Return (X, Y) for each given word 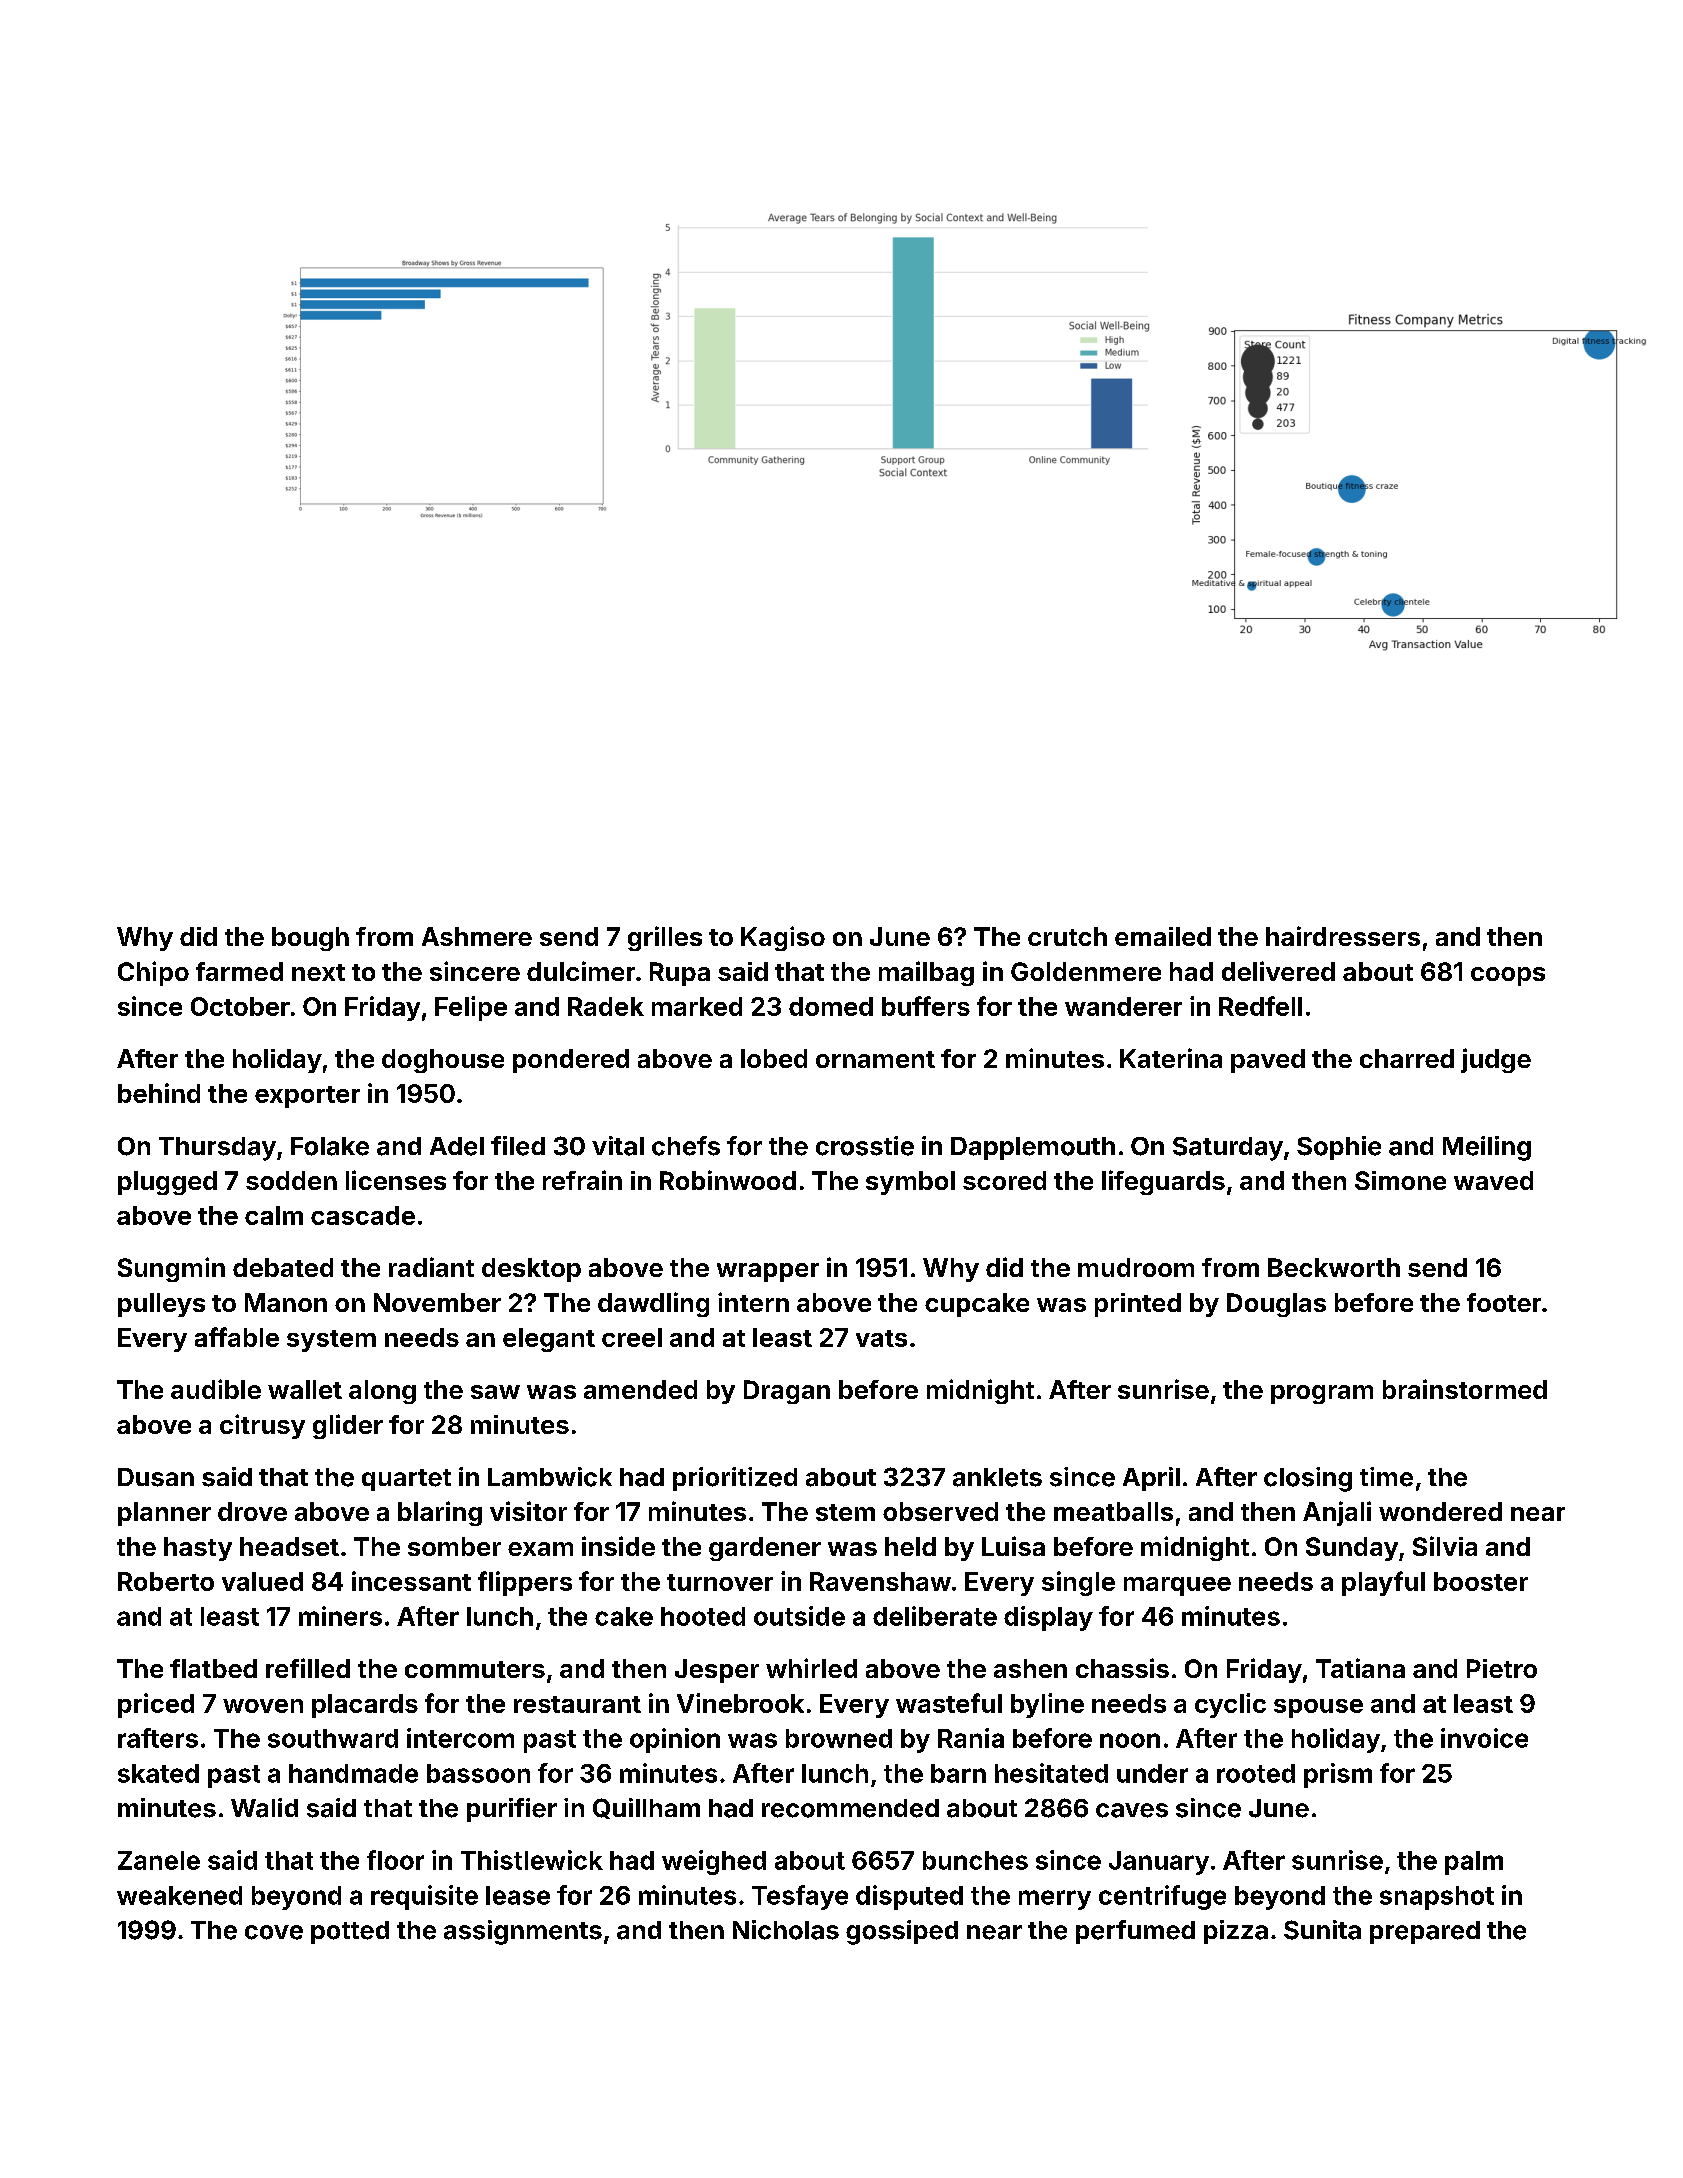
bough (310, 939)
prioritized (735, 1479)
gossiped (902, 1932)
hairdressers (1343, 936)
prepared (1425, 1932)
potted (350, 1932)
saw (495, 1392)
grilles (665, 938)
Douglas (1276, 1305)
